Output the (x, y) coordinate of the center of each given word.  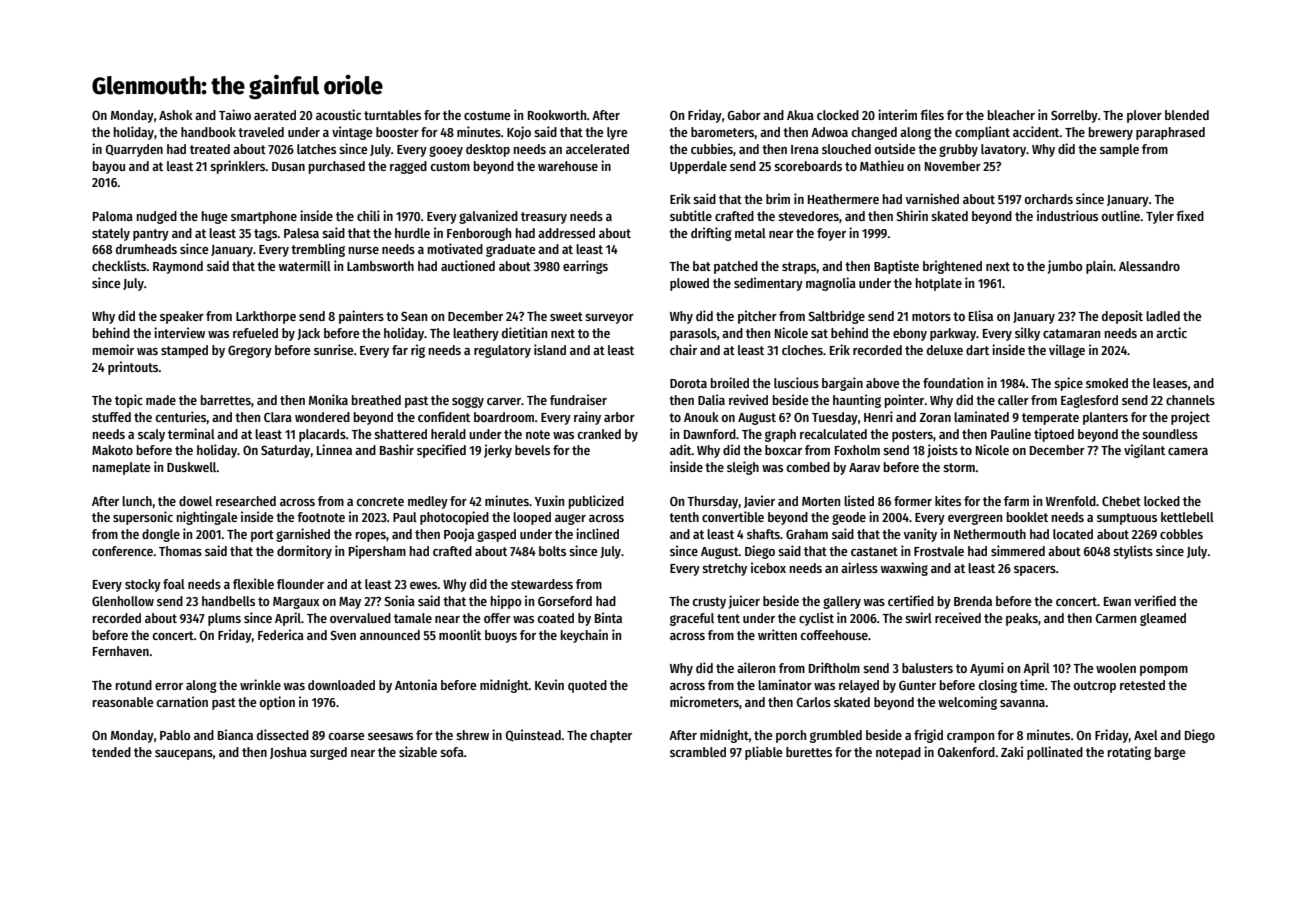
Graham (807, 534)
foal (174, 584)
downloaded (341, 685)
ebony (910, 334)
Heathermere (843, 199)
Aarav (864, 467)
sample (1119, 150)
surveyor (609, 319)
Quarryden (134, 150)
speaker (182, 317)
